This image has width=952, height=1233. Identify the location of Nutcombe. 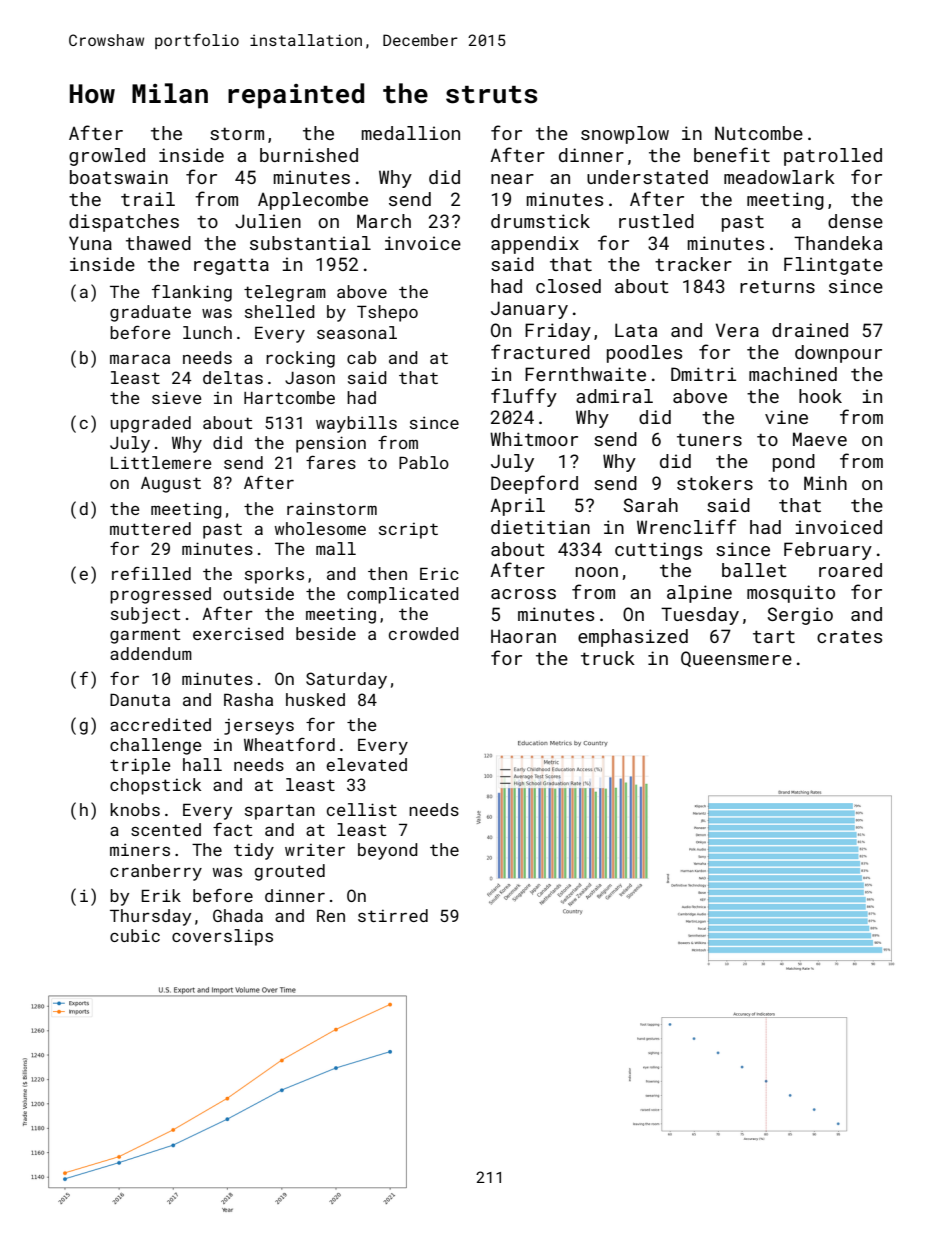
(759, 133).
